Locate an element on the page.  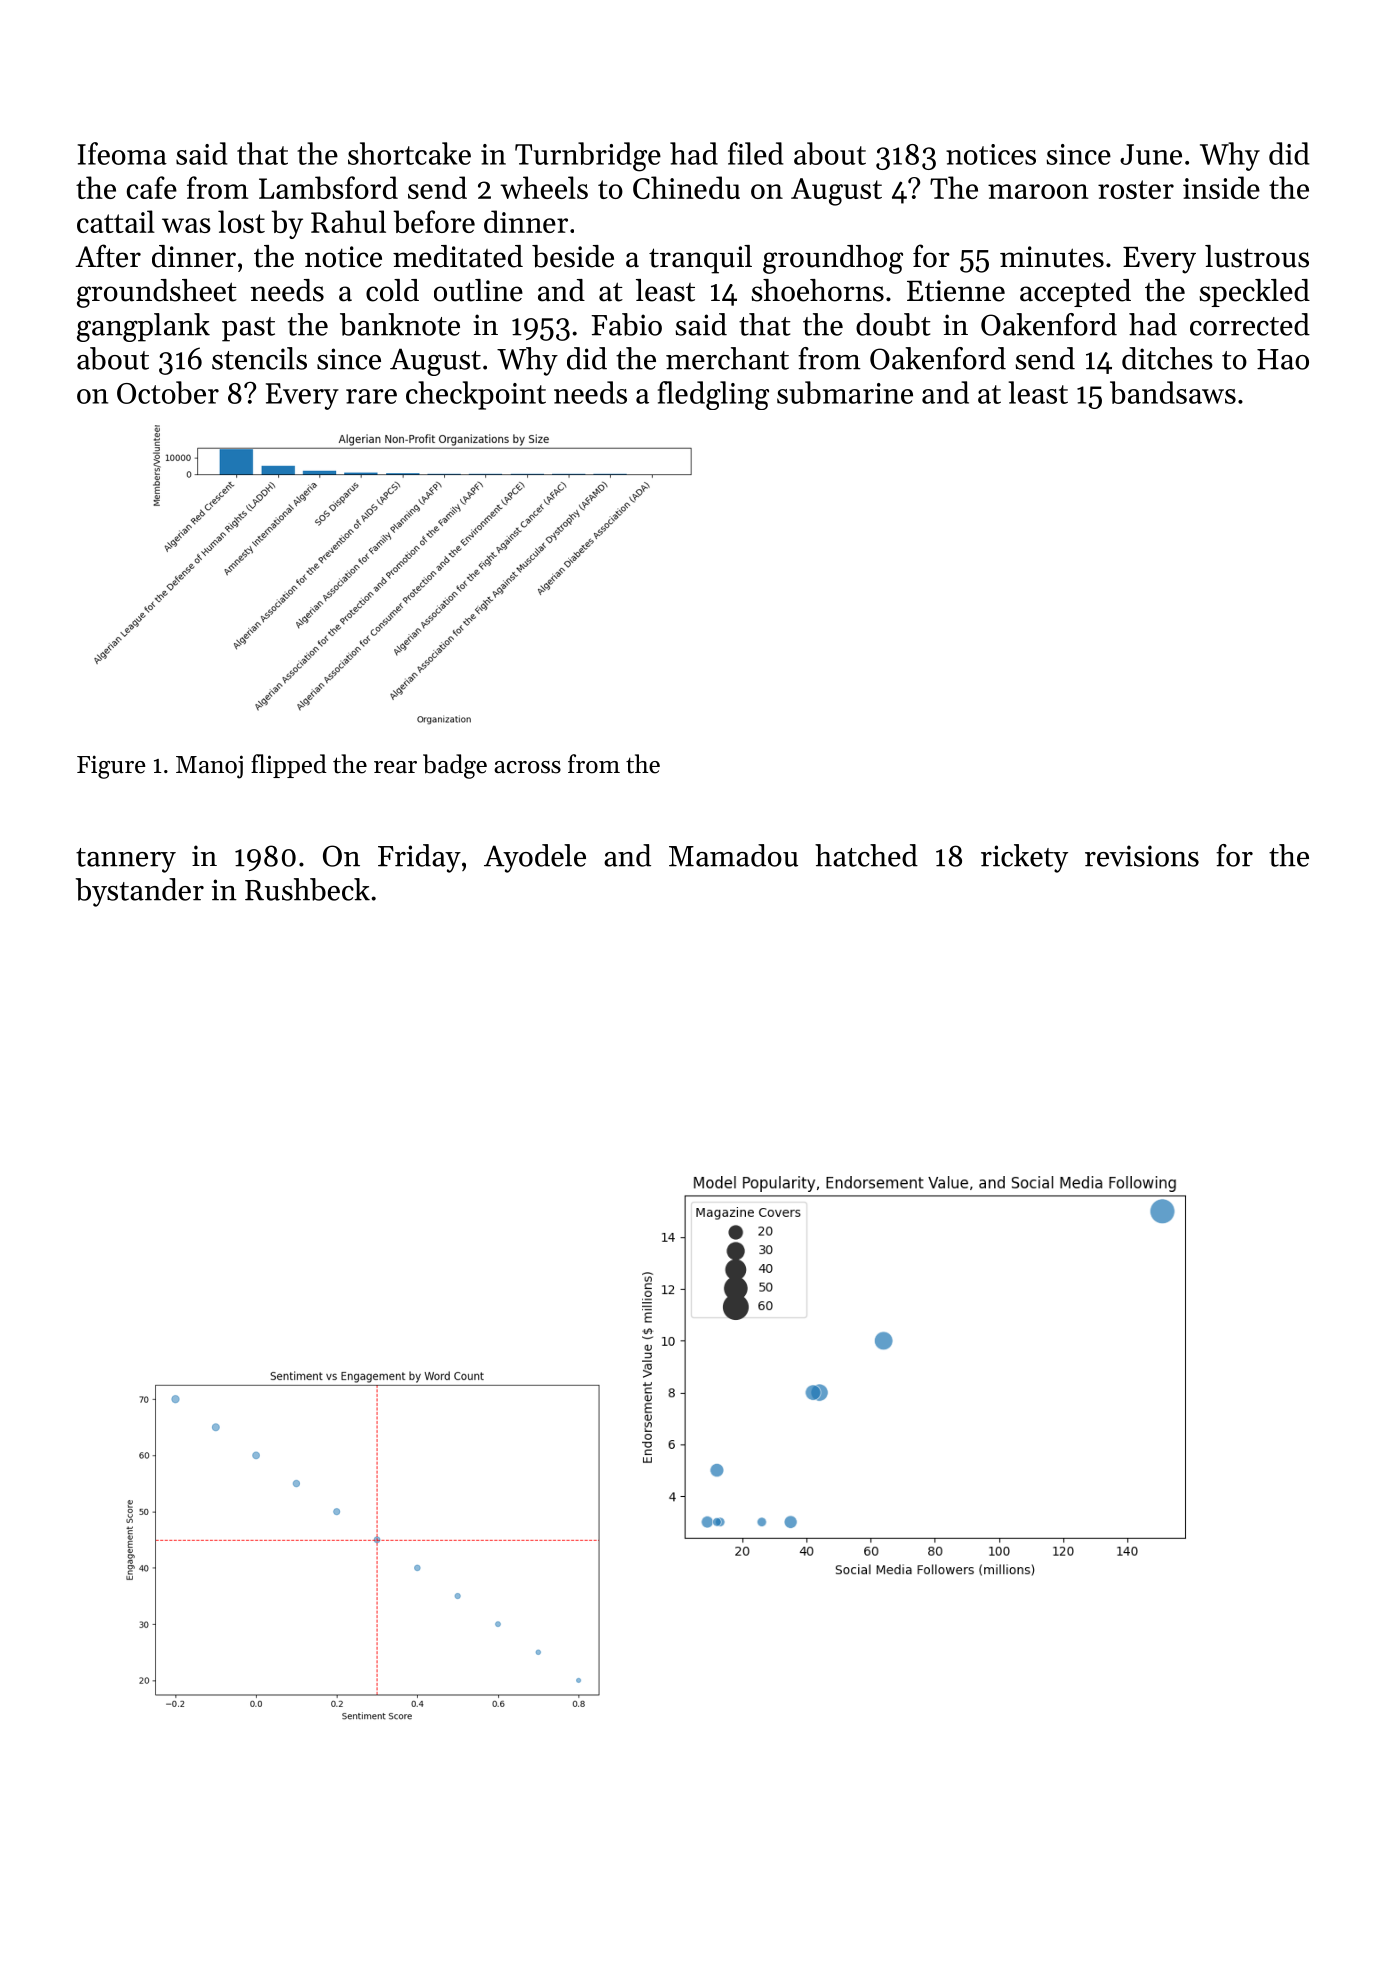
Chinedu is located at coordinates (686, 187).
